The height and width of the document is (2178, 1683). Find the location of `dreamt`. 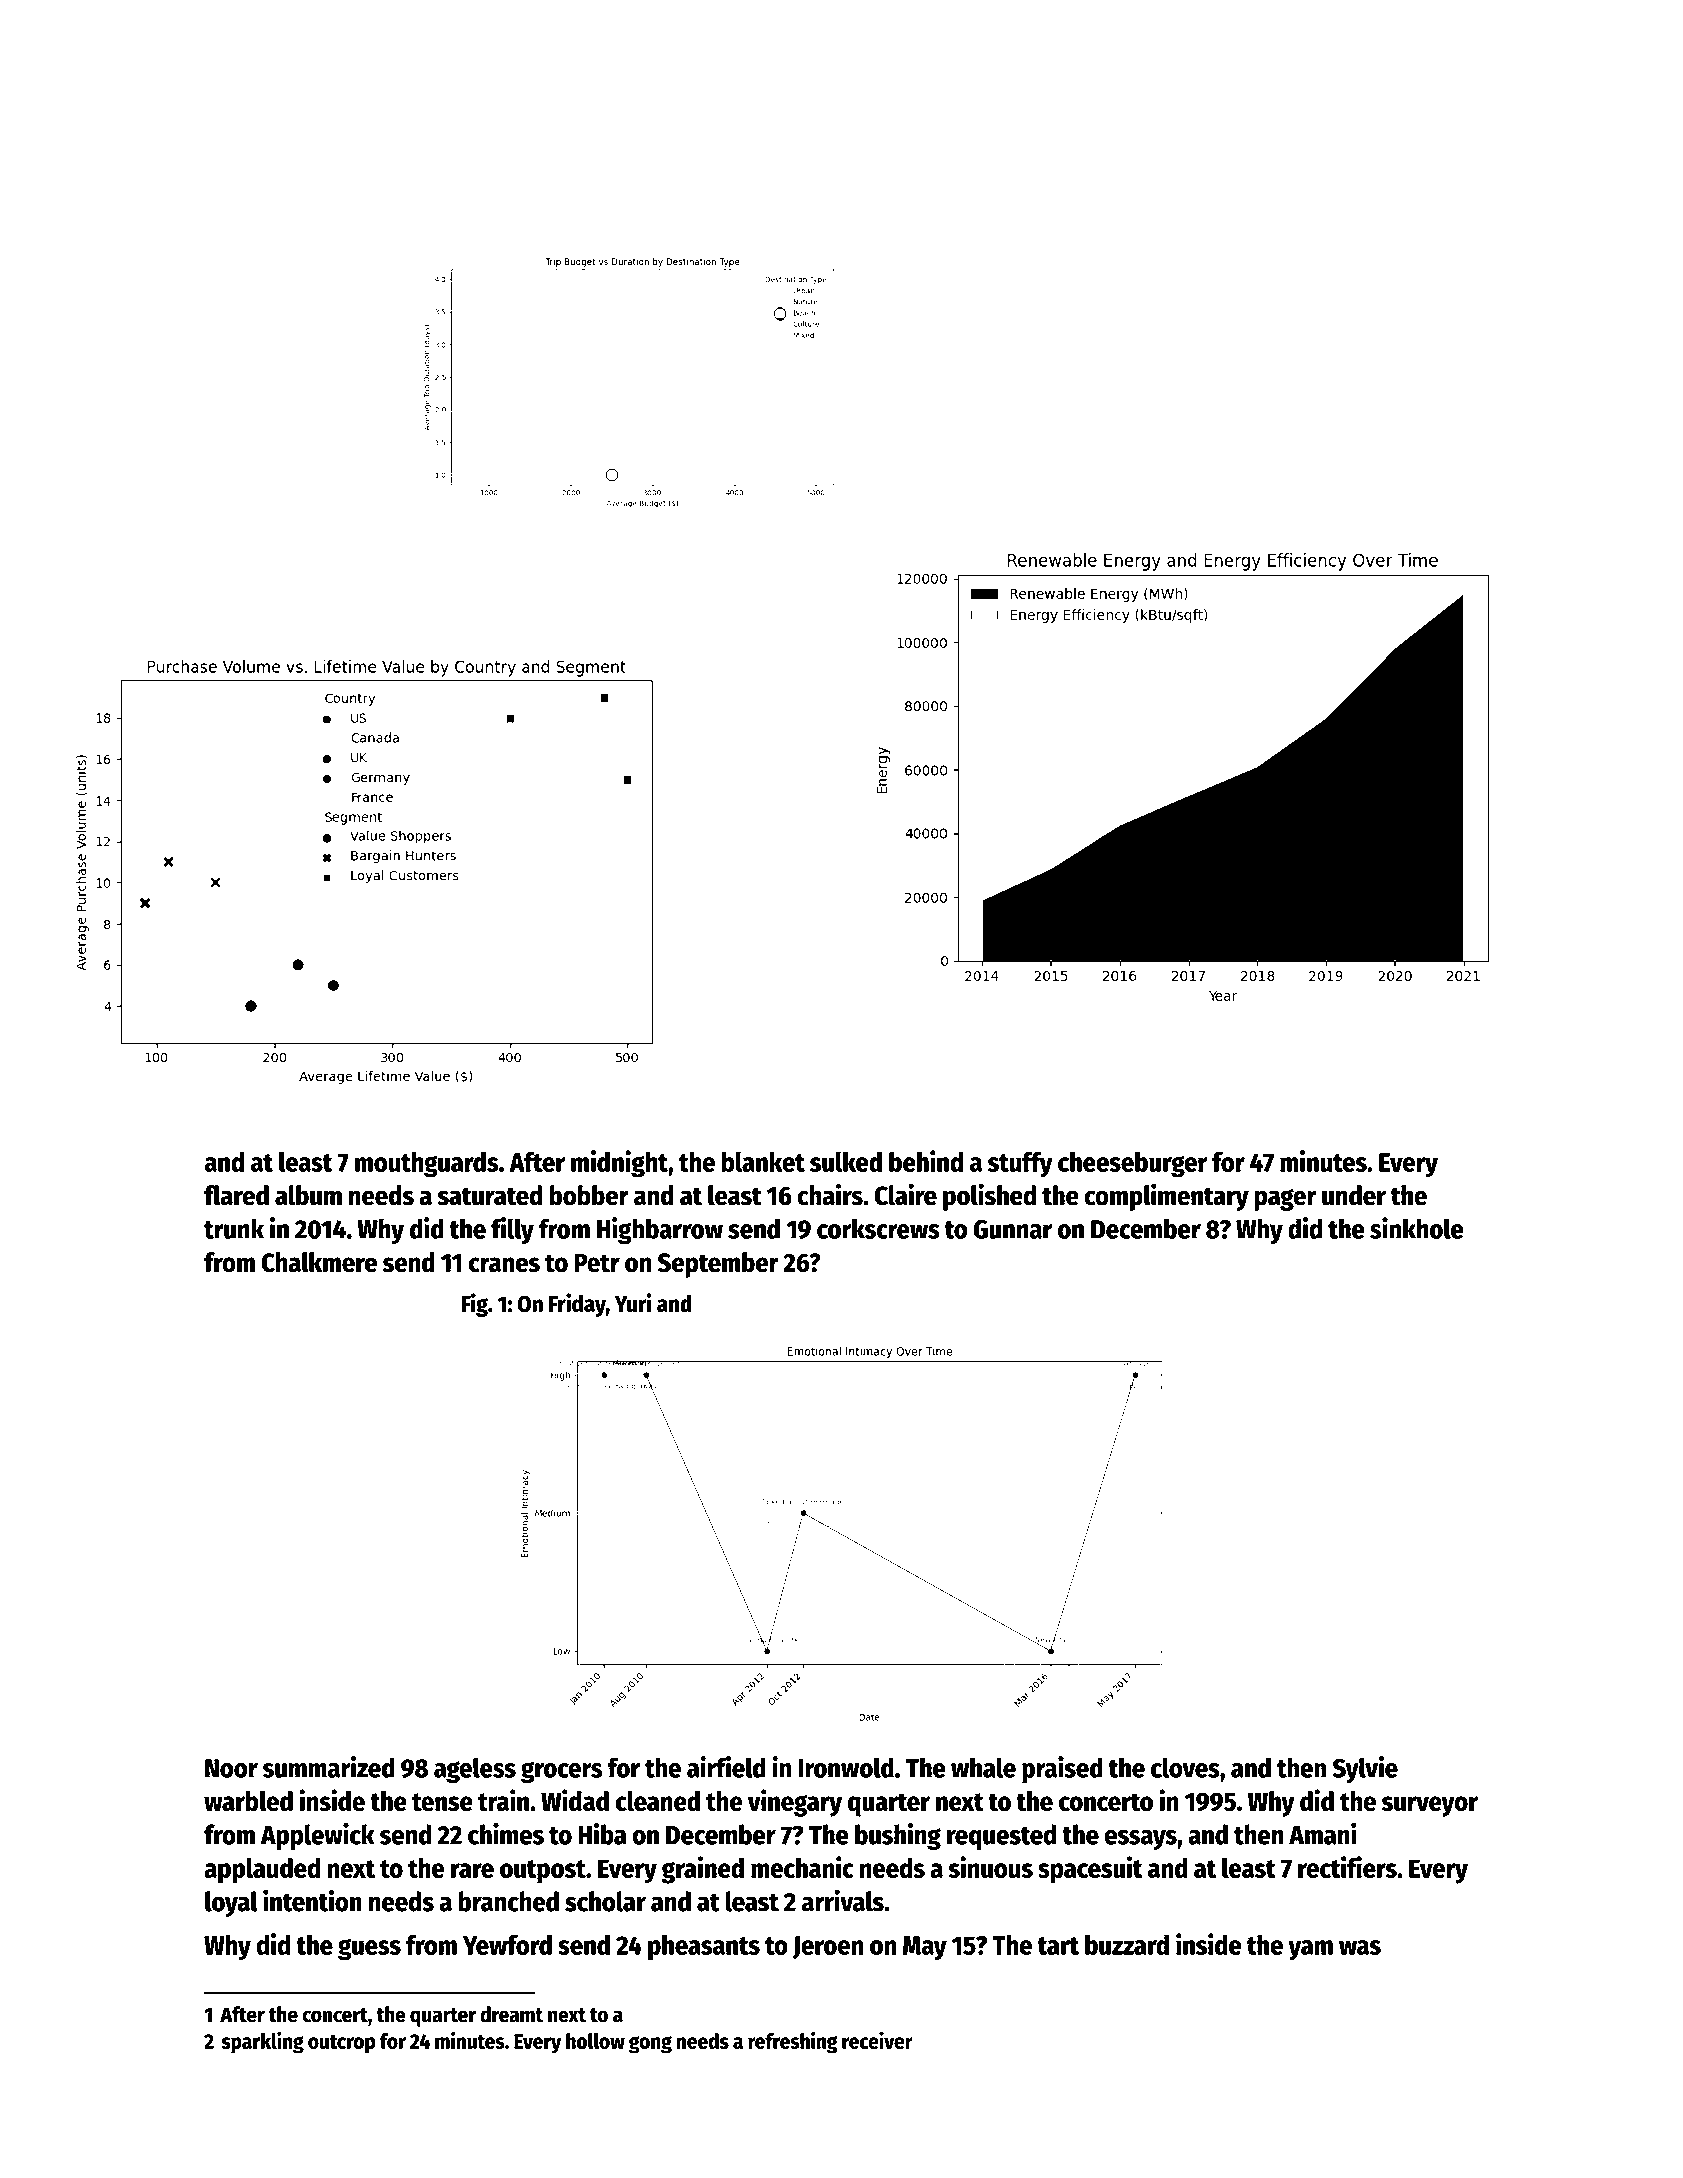

dreamt is located at coordinates (511, 2014).
